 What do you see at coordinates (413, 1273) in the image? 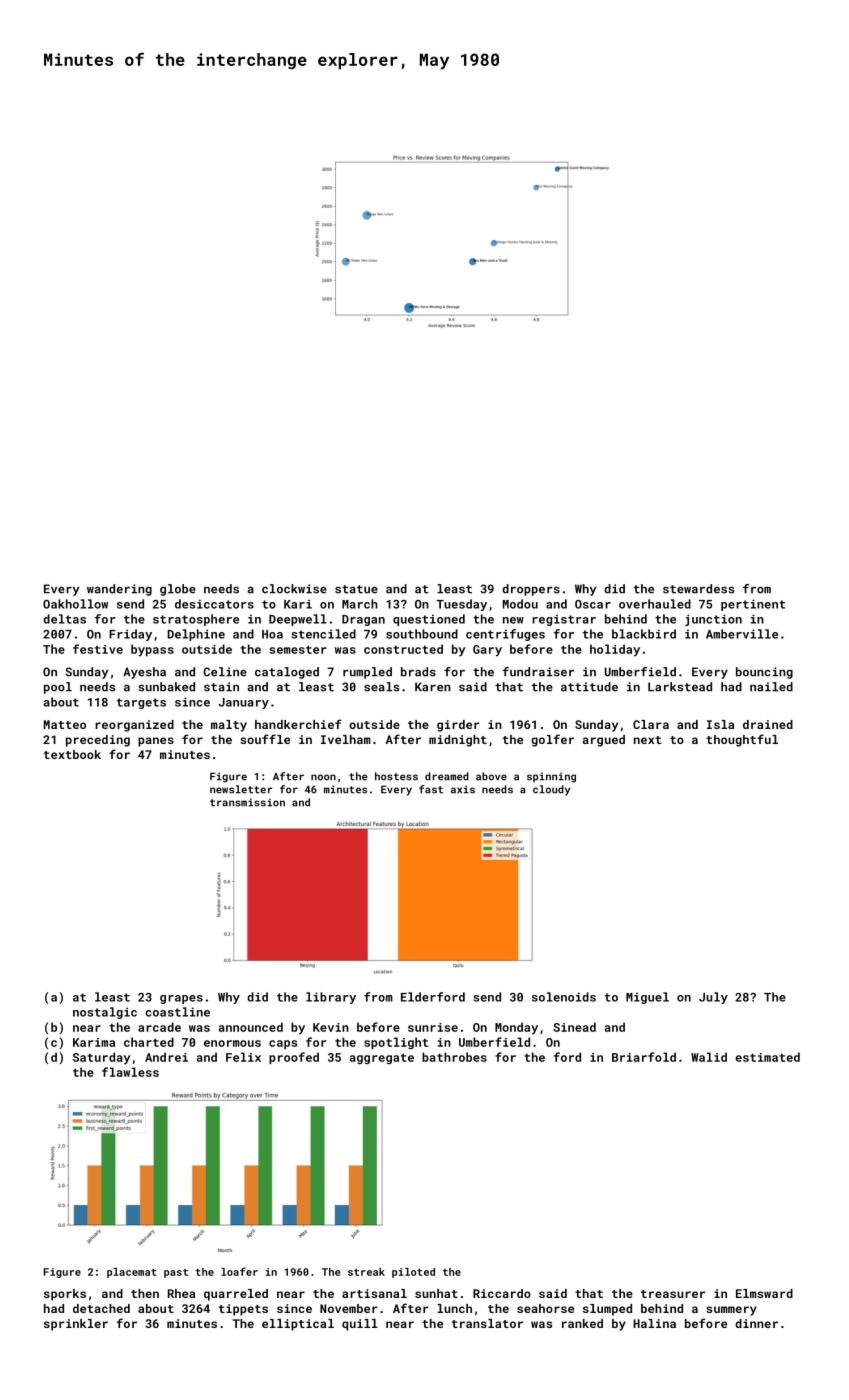
I see `piloted` at bounding box center [413, 1273].
